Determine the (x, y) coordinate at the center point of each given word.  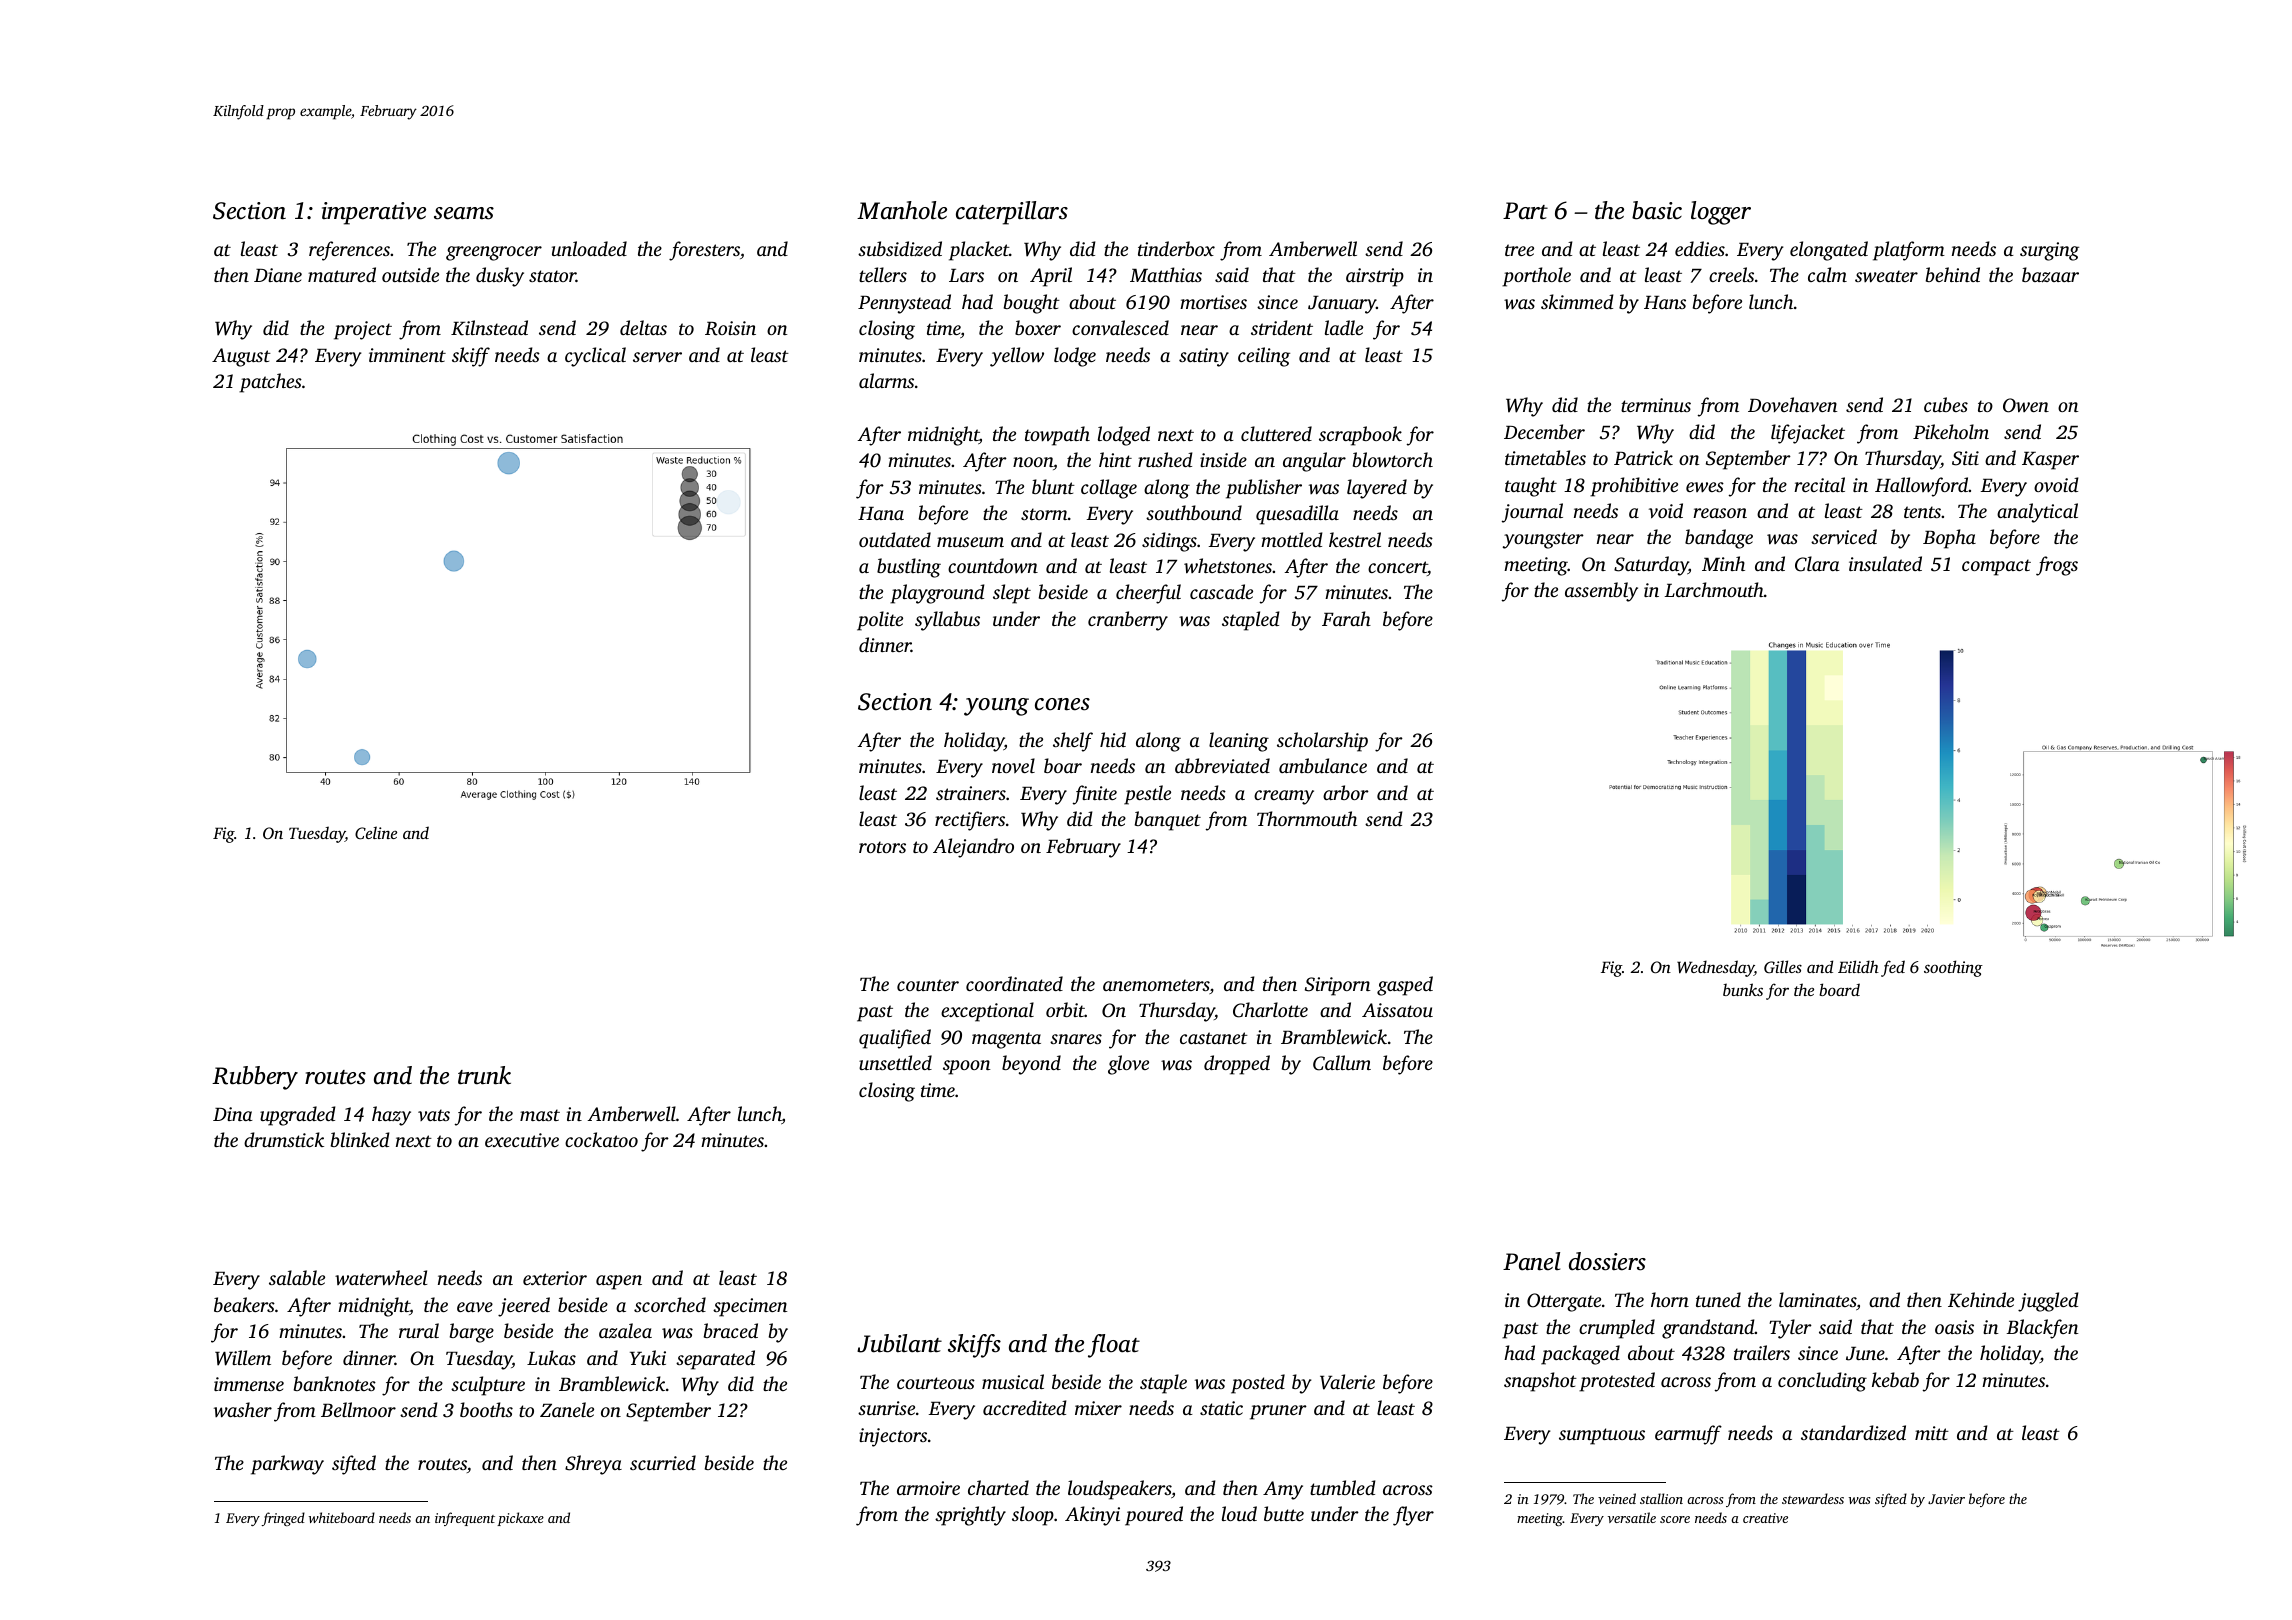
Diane (278, 275)
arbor (1346, 792)
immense (249, 1384)
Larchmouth (1714, 589)
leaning (1239, 742)
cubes (1946, 404)
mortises (1213, 302)
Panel (1531, 1261)
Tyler (1790, 1329)
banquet (1168, 821)
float (1114, 1346)
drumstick (284, 1139)
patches (270, 383)
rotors (882, 847)
